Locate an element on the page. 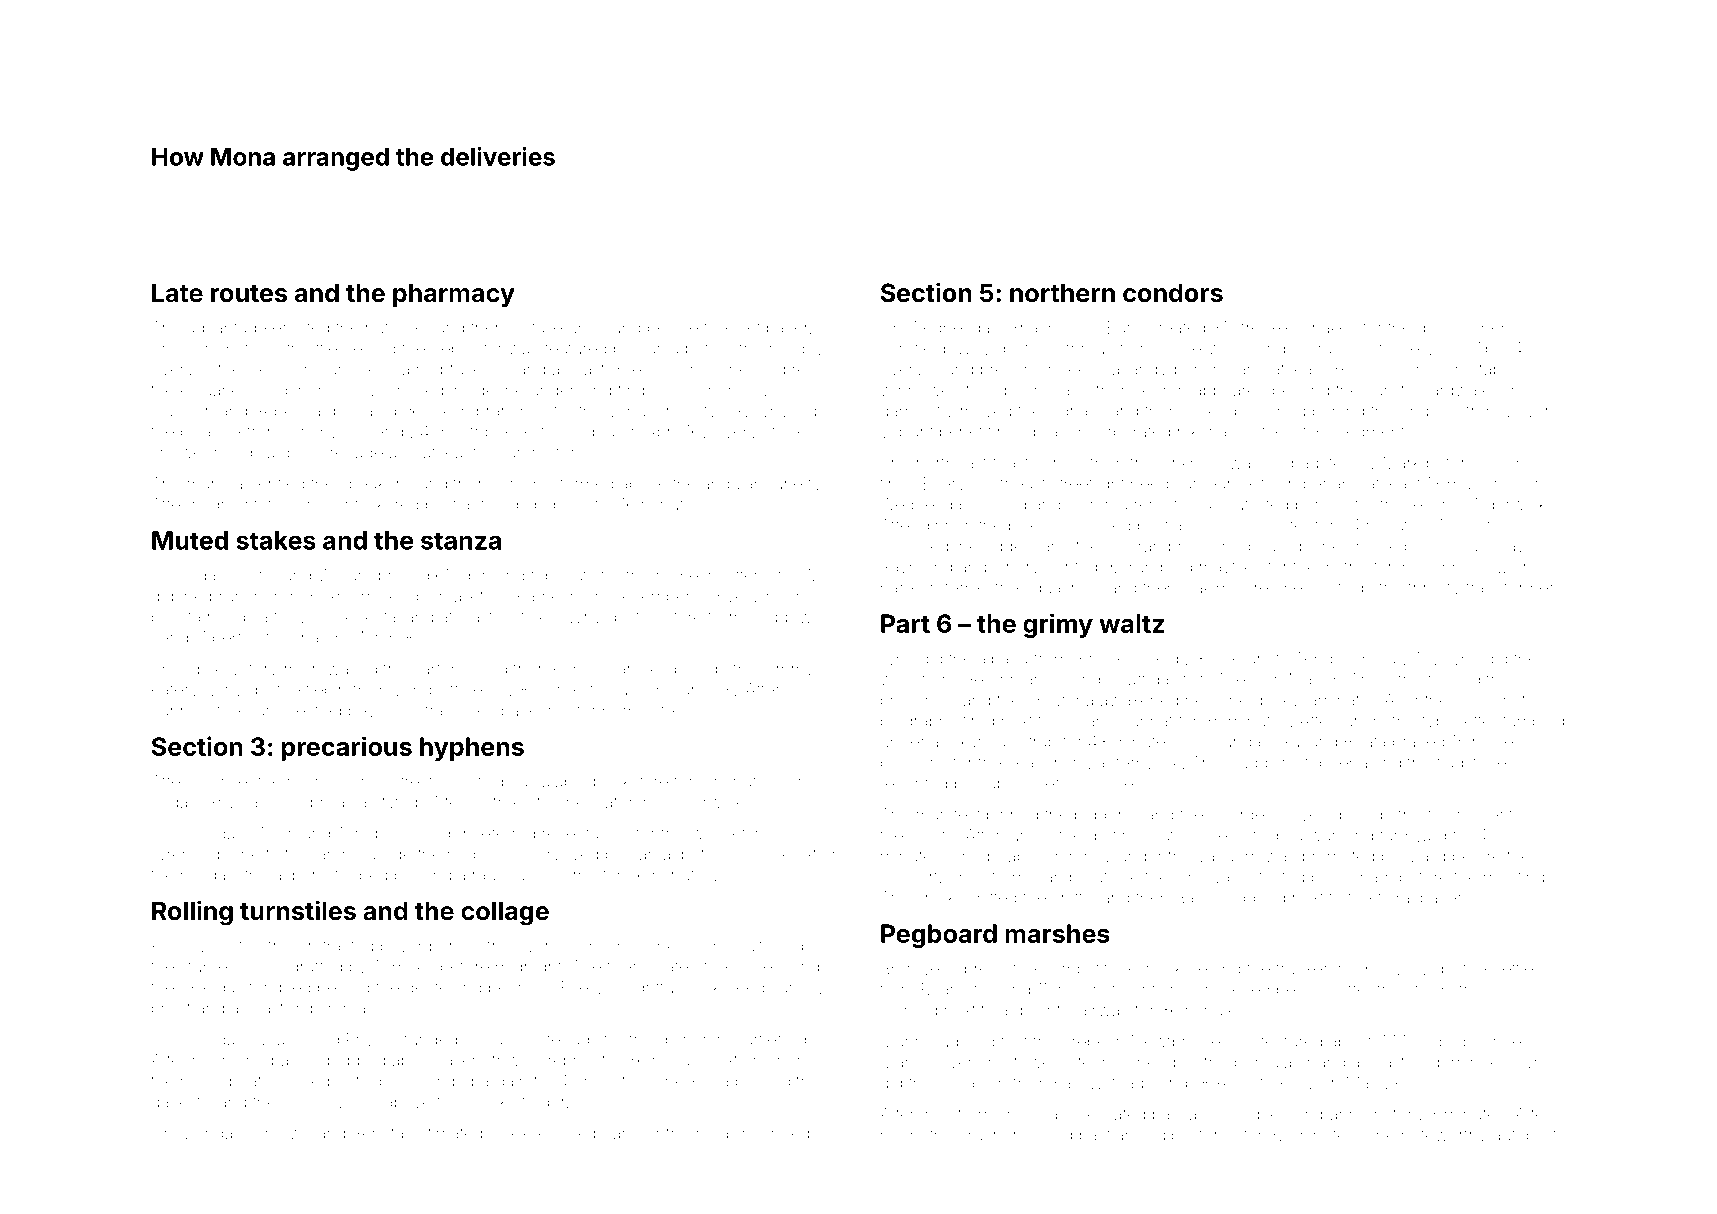  curb is located at coordinates (263, 710).
